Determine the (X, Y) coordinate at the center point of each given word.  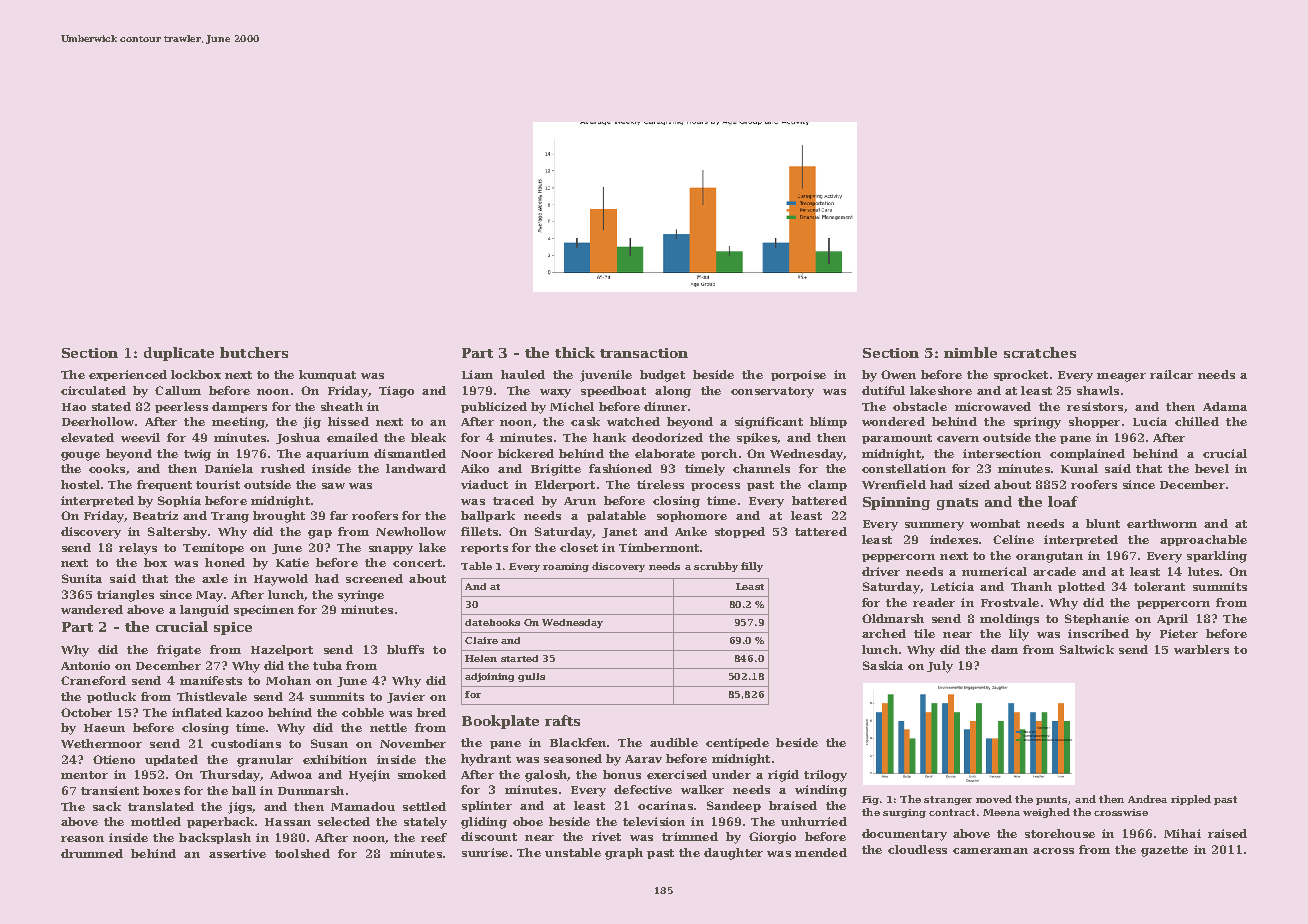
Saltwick (1087, 649)
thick (575, 352)
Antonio (85, 665)
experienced (128, 375)
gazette (1164, 851)
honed (225, 562)
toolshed (302, 853)
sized (974, 484)
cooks (107, 468)
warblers (1201, 649)
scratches (1040, 352)
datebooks (492, 622)
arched (884, 633)
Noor (477, 454)
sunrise (485, 852)
